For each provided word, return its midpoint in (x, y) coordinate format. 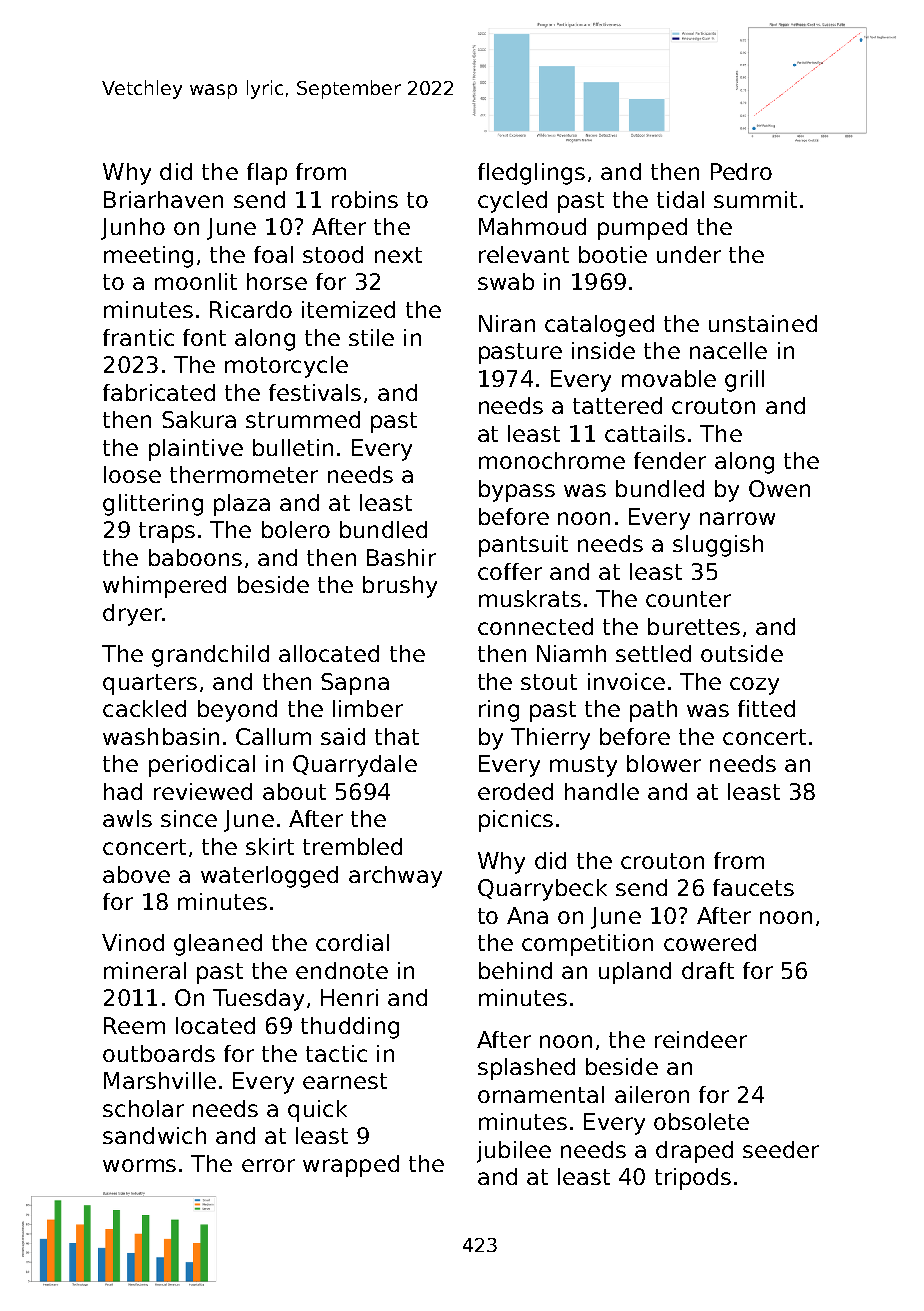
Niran (507, 323)
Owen (779, 488)
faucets (753, 887)
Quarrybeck (542, 890)
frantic (138, 337)
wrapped (351, 1166)
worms (139, 1165)
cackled (144, 708)
